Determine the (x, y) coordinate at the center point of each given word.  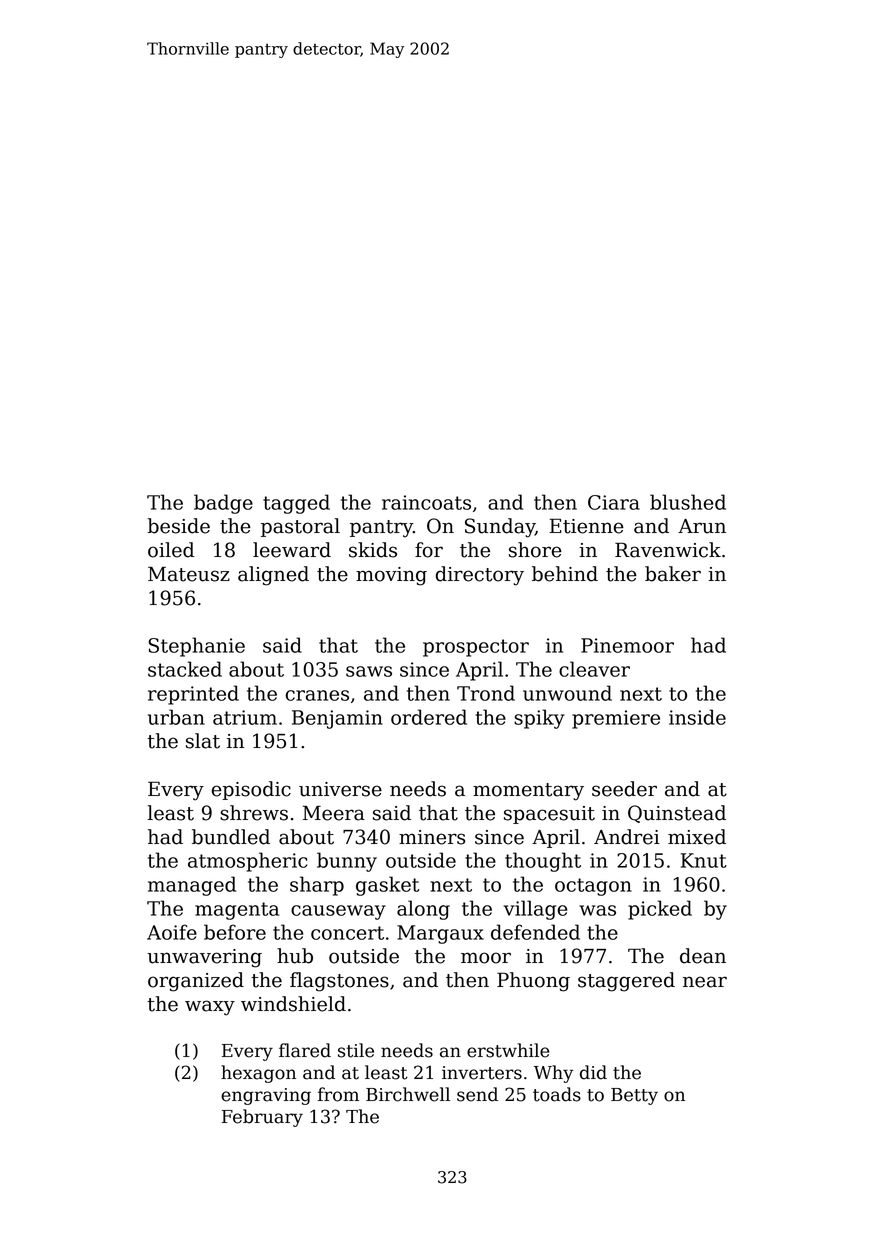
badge (223, 504)
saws (369, 671)
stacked (185, 669)
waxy (210, 1008)
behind (565, 574)
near (705, 982)
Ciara (614, 502)
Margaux (440, 934)
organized (196, 982)
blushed (688, 502)
